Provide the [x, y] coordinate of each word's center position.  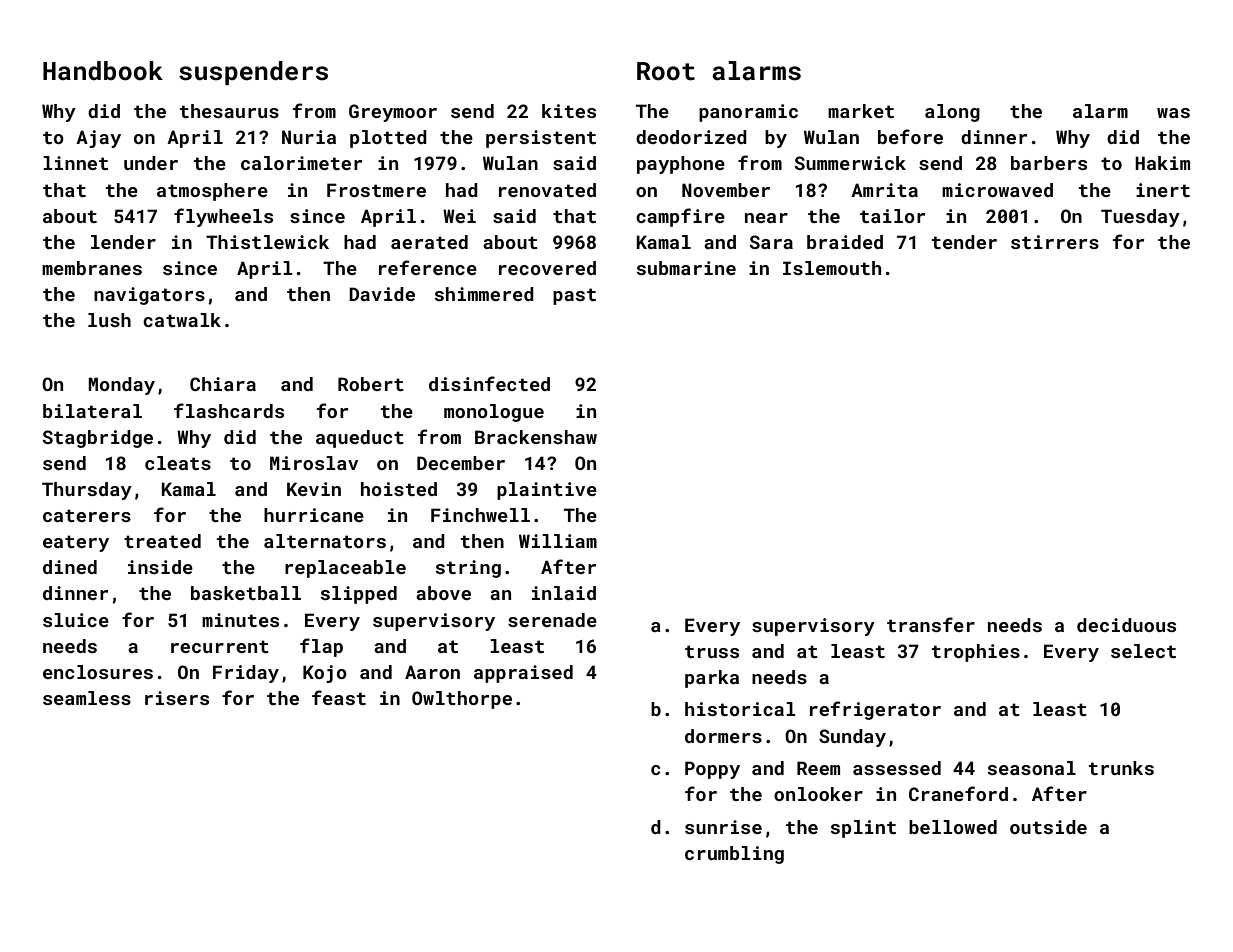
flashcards [229, 410]
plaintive [547, 491]
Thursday [87, 491]
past [574, 296]
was [1173, 113]
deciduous [1126, 625]
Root [666, 71]
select [1143, 651]
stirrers [1055, 242]
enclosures [98, 672]
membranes [92, 268]
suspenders [253, 73]
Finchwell [480, 515]
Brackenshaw [536, 437]
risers [177, 698]
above [443, 593]
